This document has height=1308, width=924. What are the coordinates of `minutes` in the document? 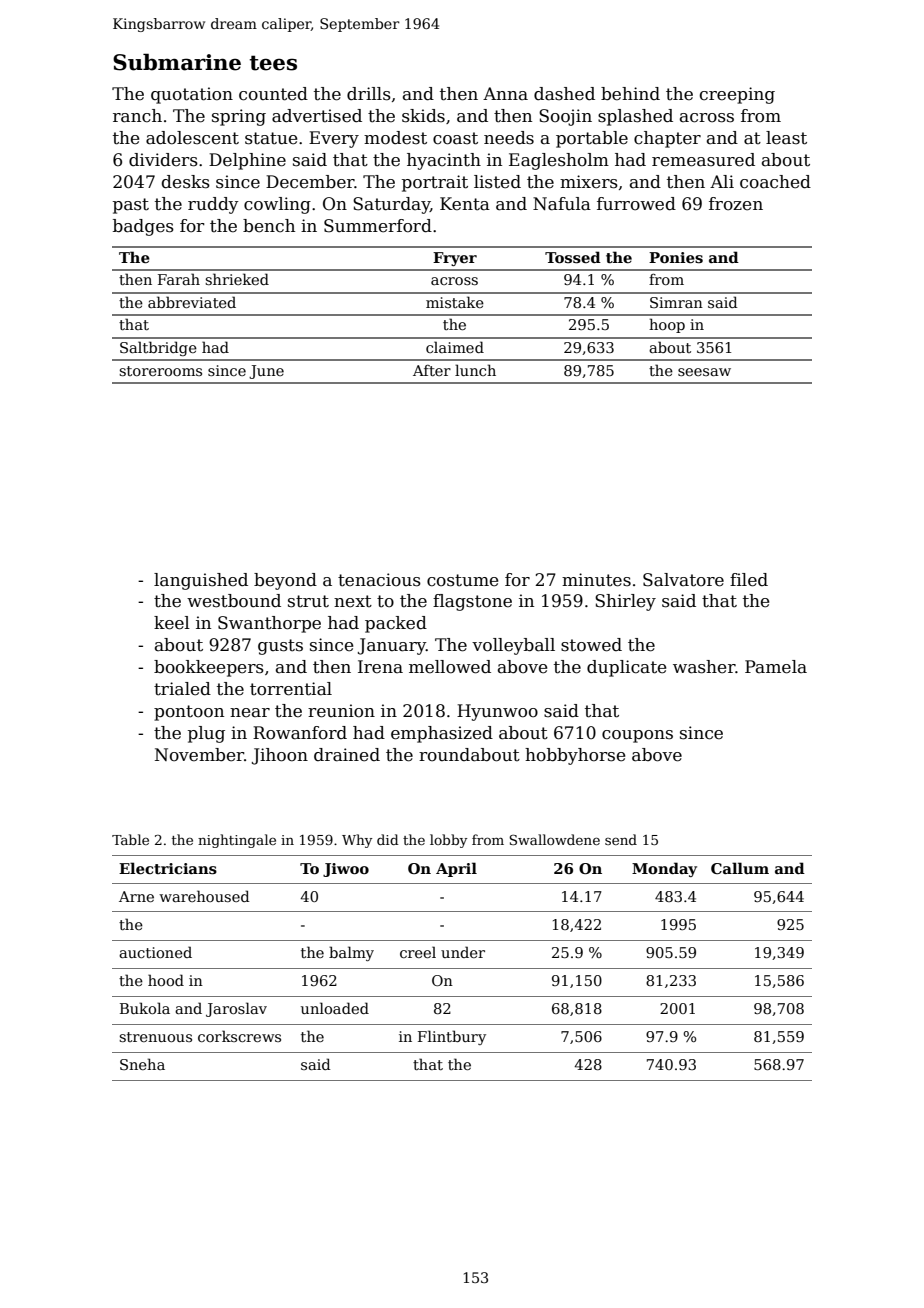 It's located at (596, 580).
